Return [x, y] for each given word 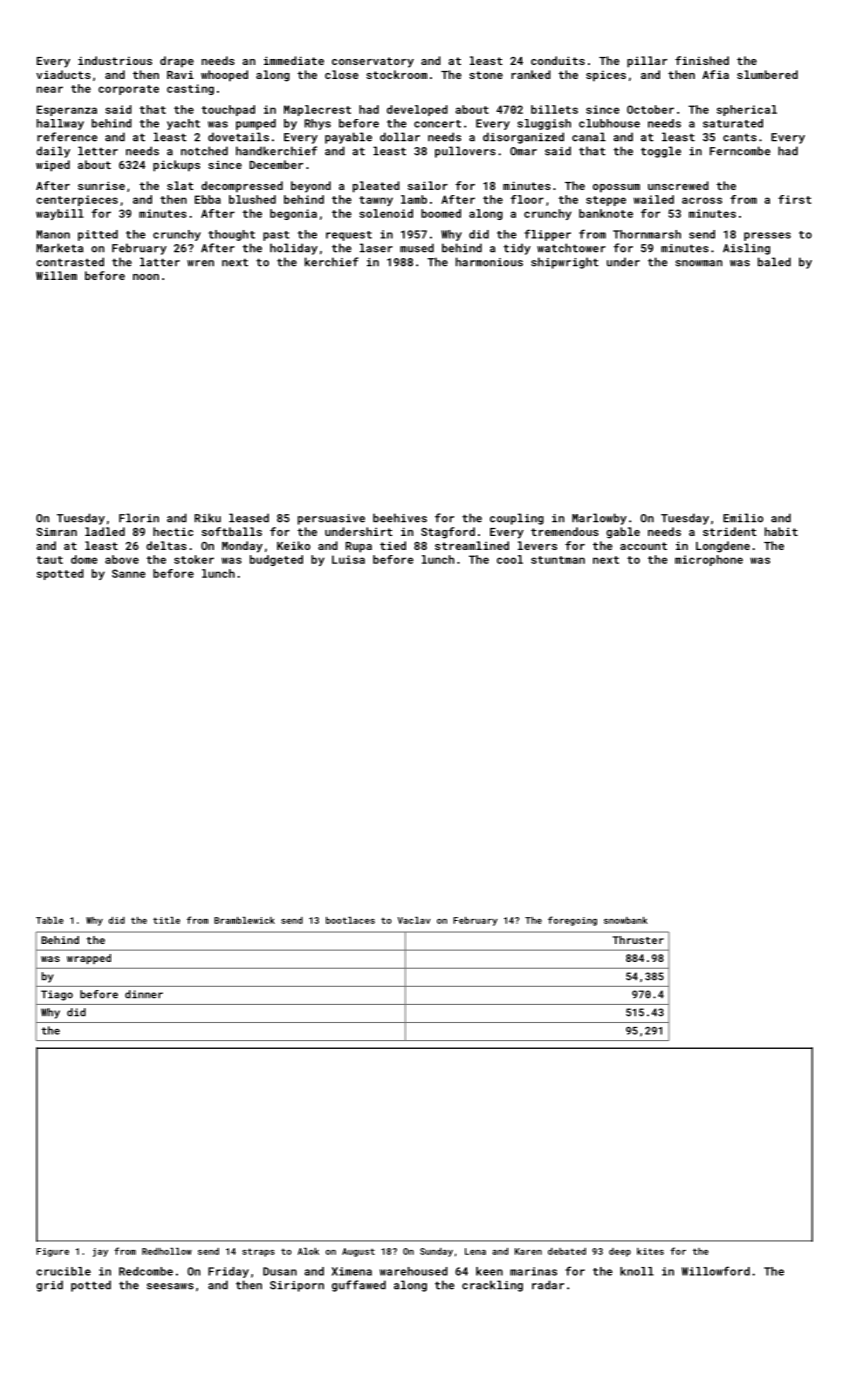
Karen [528, 1251]
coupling [517, 519]
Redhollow [167, 1251]
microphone [709, 560]
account [643, 546]
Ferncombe [740, 151]
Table [50, 920]
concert [437, 124]
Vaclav [414, 920]
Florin [139, 518]
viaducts [63, 74]
